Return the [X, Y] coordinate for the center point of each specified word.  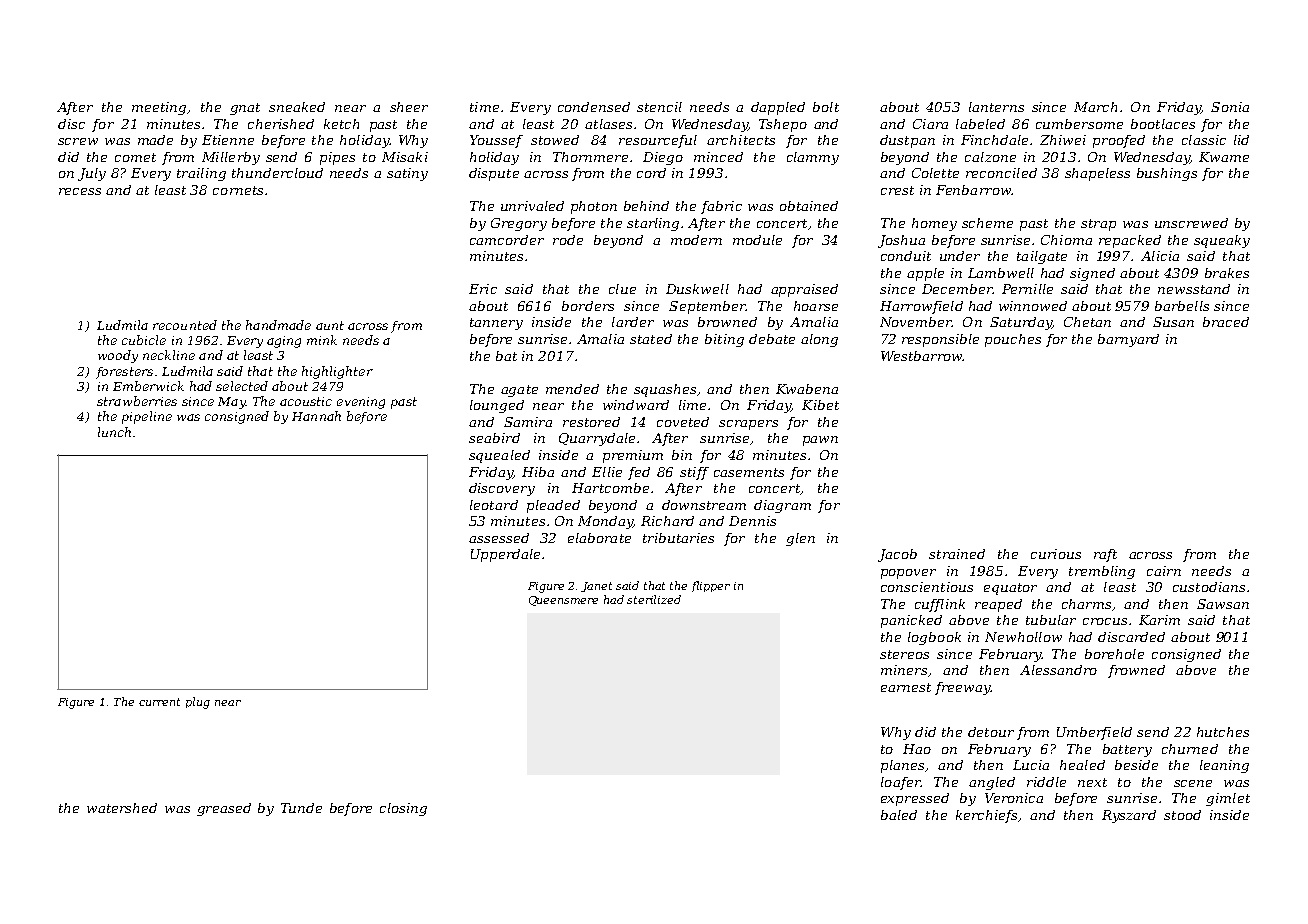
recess [80, 191]
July [92, 174]
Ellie [607, 472]
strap [1098, 225]
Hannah [316, 416]
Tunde [301, 808]
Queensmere [563, 601]
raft [1105, 555]
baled [899, 815]
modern [696, 240]
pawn [820, 441]
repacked [1130, 241]
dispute [494, 174]
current [159, 702]
